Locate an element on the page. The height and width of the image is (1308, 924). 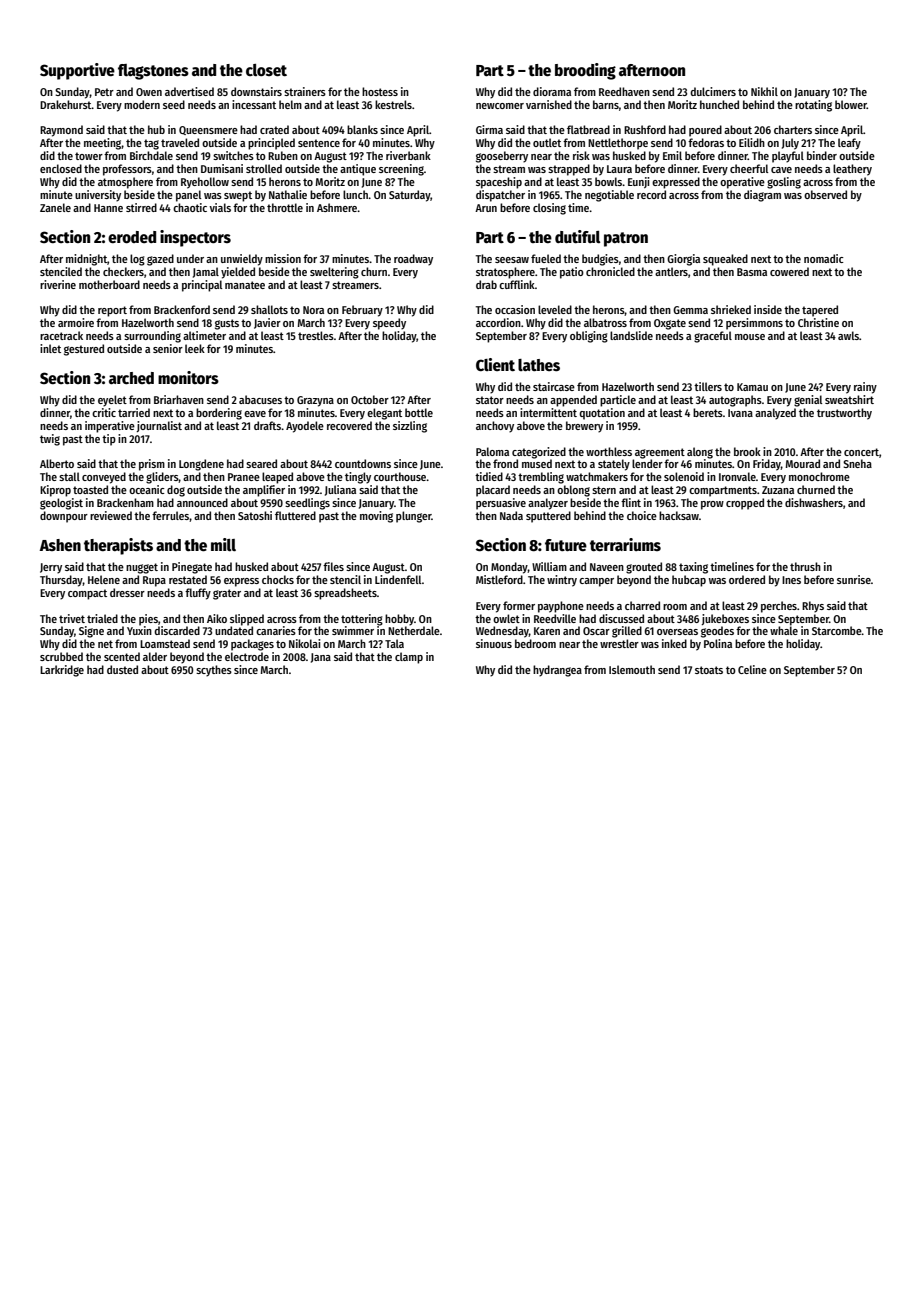
fedoras is located at coordinates (706, 142).
